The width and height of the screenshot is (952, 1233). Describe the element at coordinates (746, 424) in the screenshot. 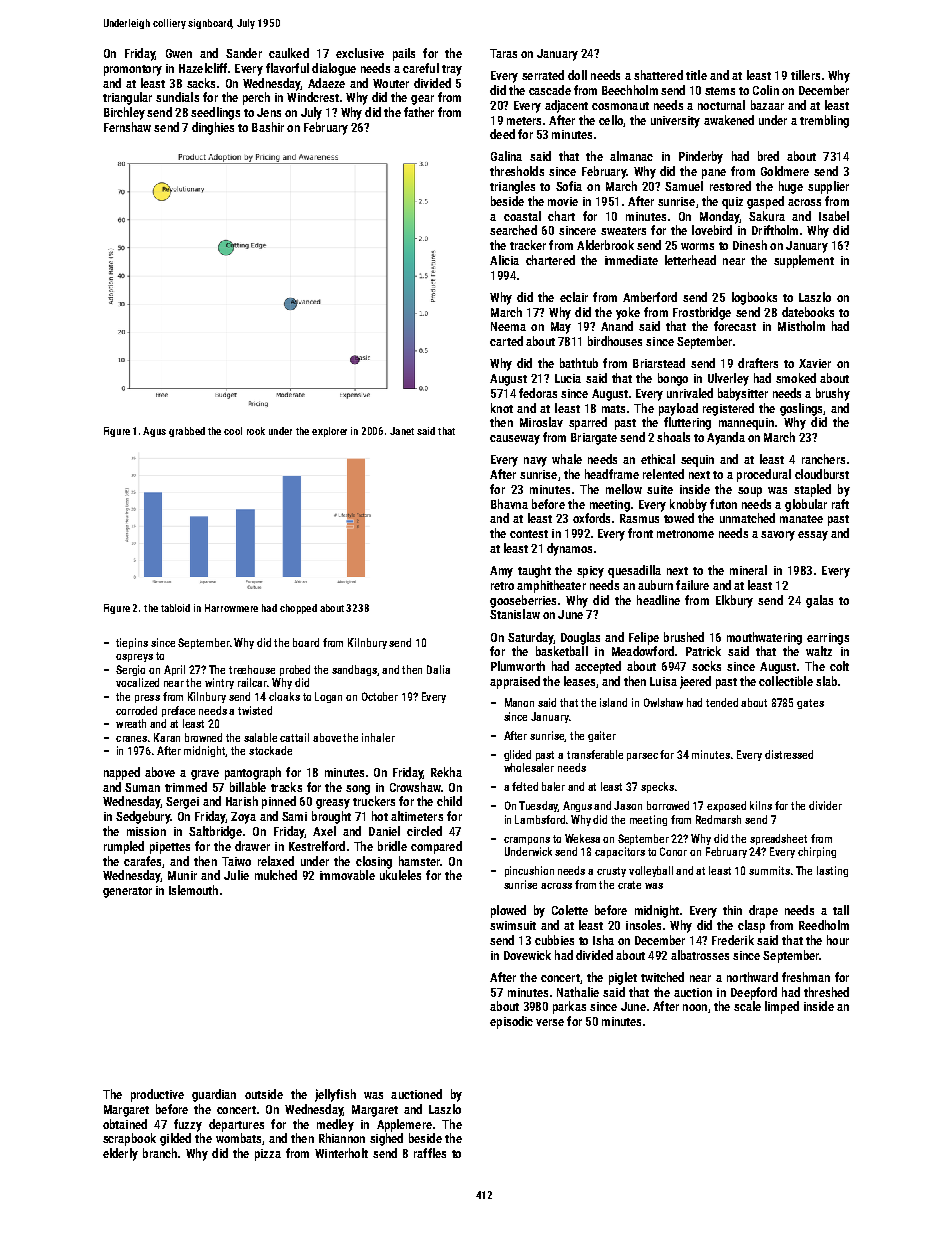

I see `mannequin` at that location.
